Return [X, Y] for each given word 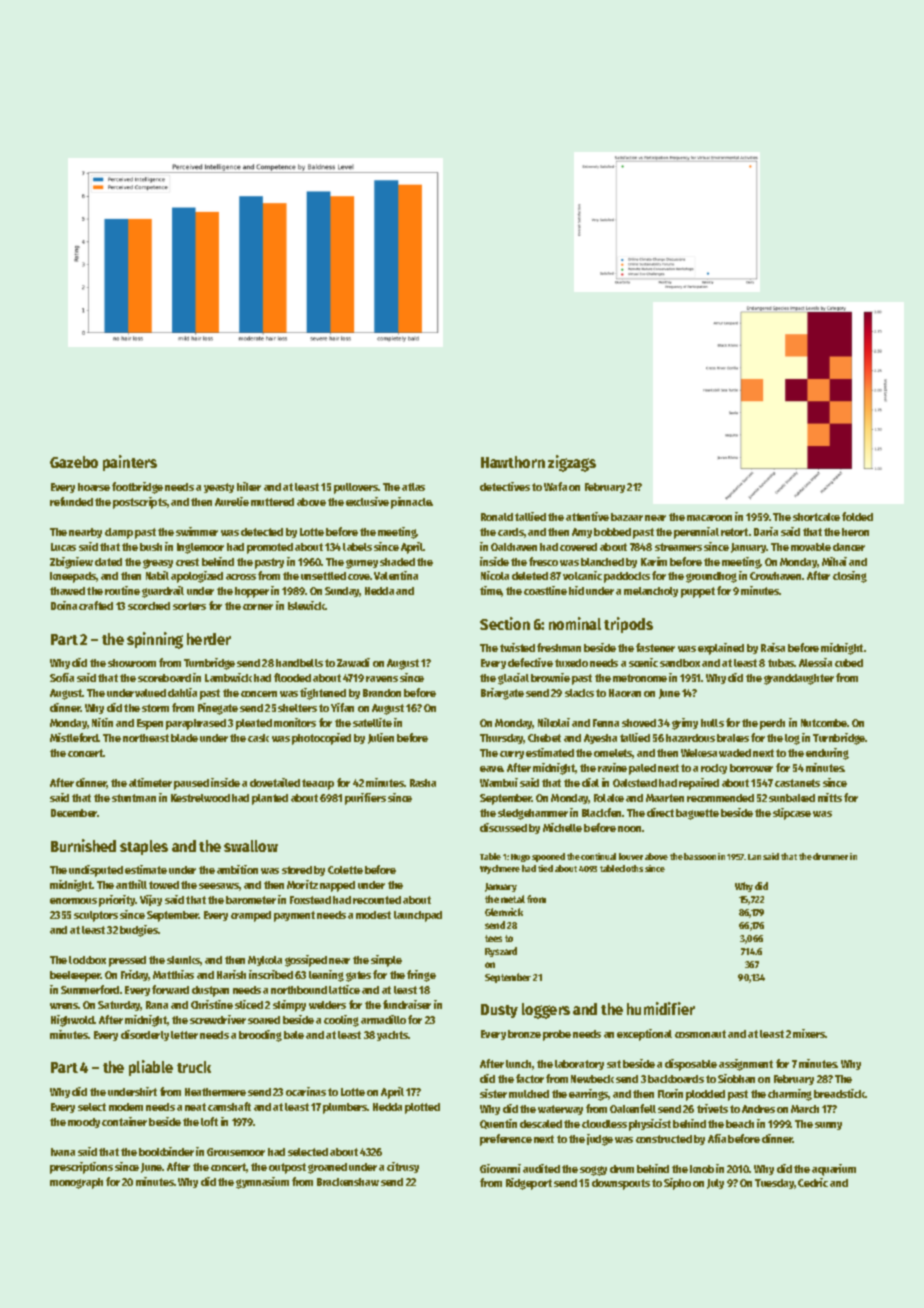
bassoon [700, 856]
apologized [197, 577]
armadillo [383, 1019]
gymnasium [262, 1183]
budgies [139, 931]
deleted [530, 576]
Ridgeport [529, 1184]
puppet [698, 592]
